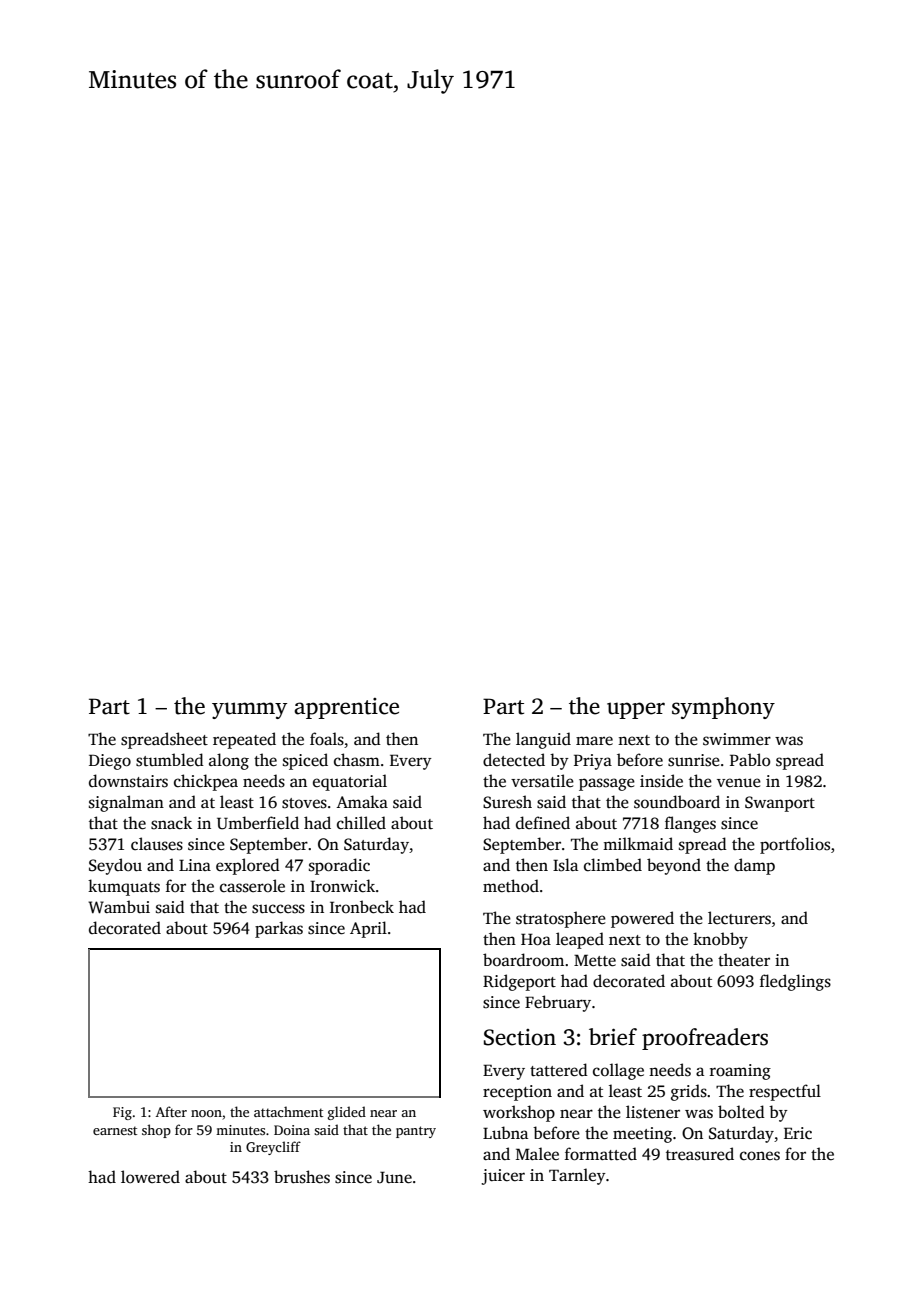  I want to click on lowered, so click(150, 1177).
